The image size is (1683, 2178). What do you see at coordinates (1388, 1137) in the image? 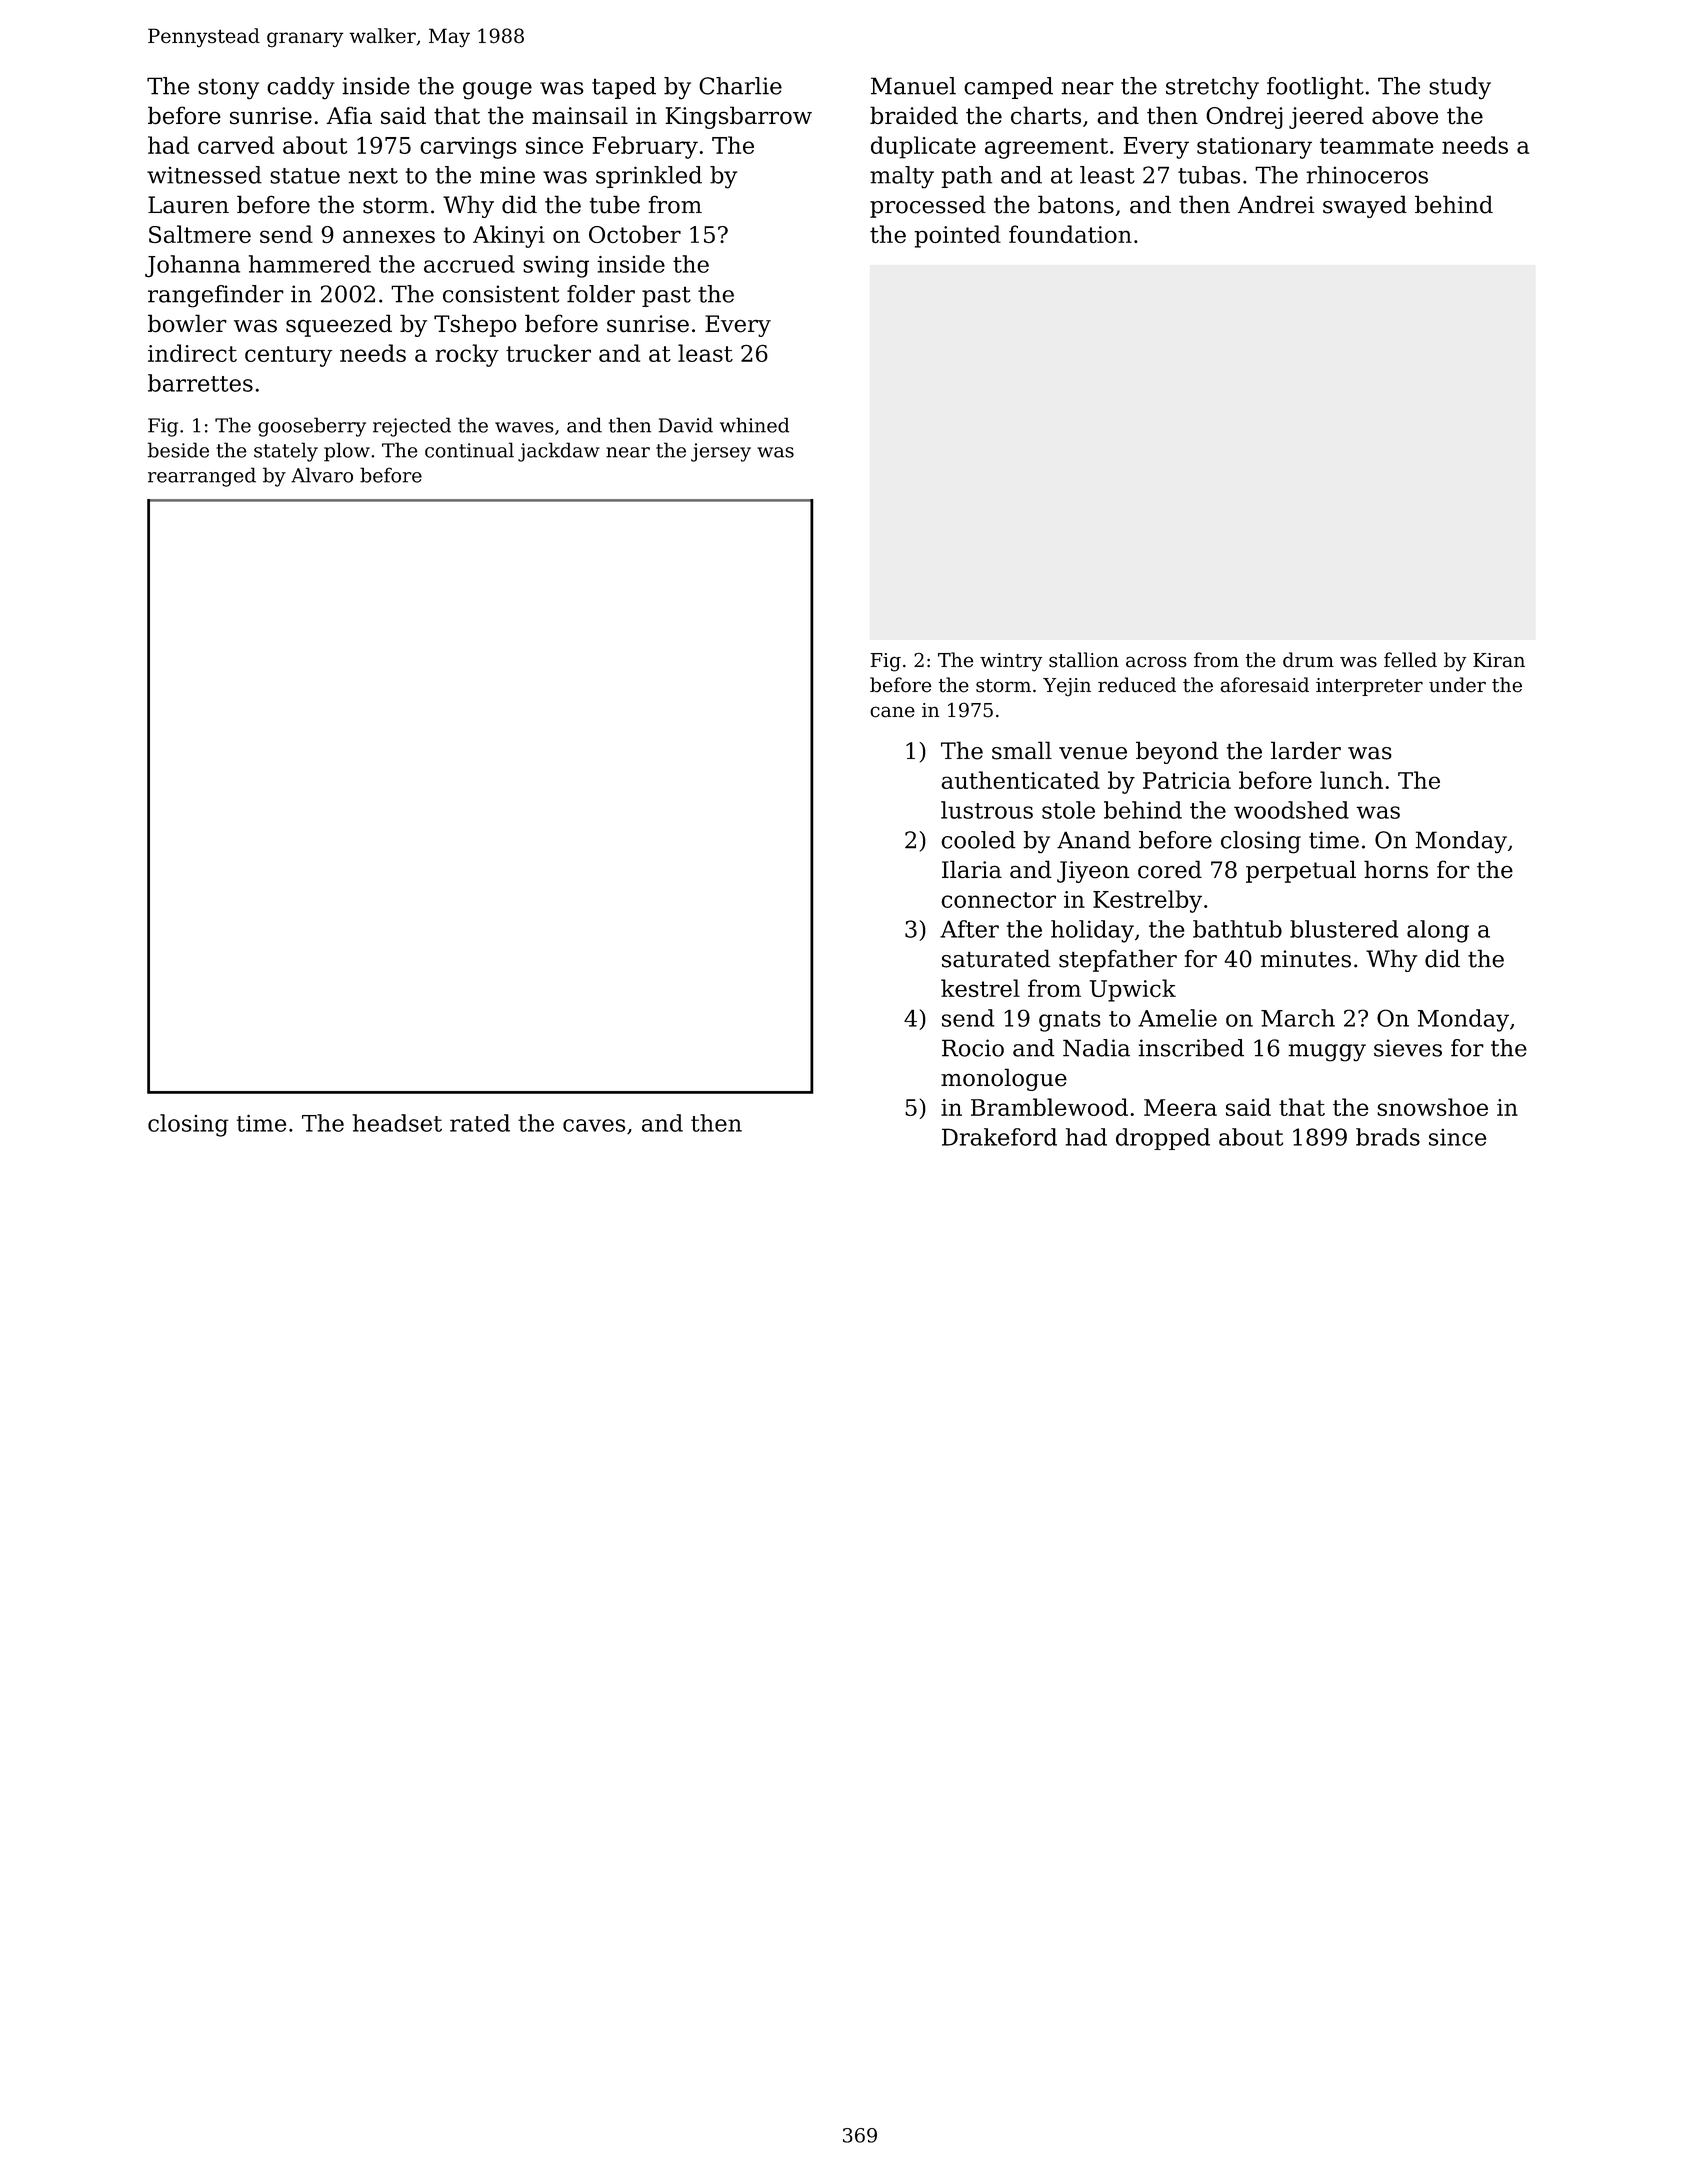
I see `brads` at bounding box center [1388, 1137].
